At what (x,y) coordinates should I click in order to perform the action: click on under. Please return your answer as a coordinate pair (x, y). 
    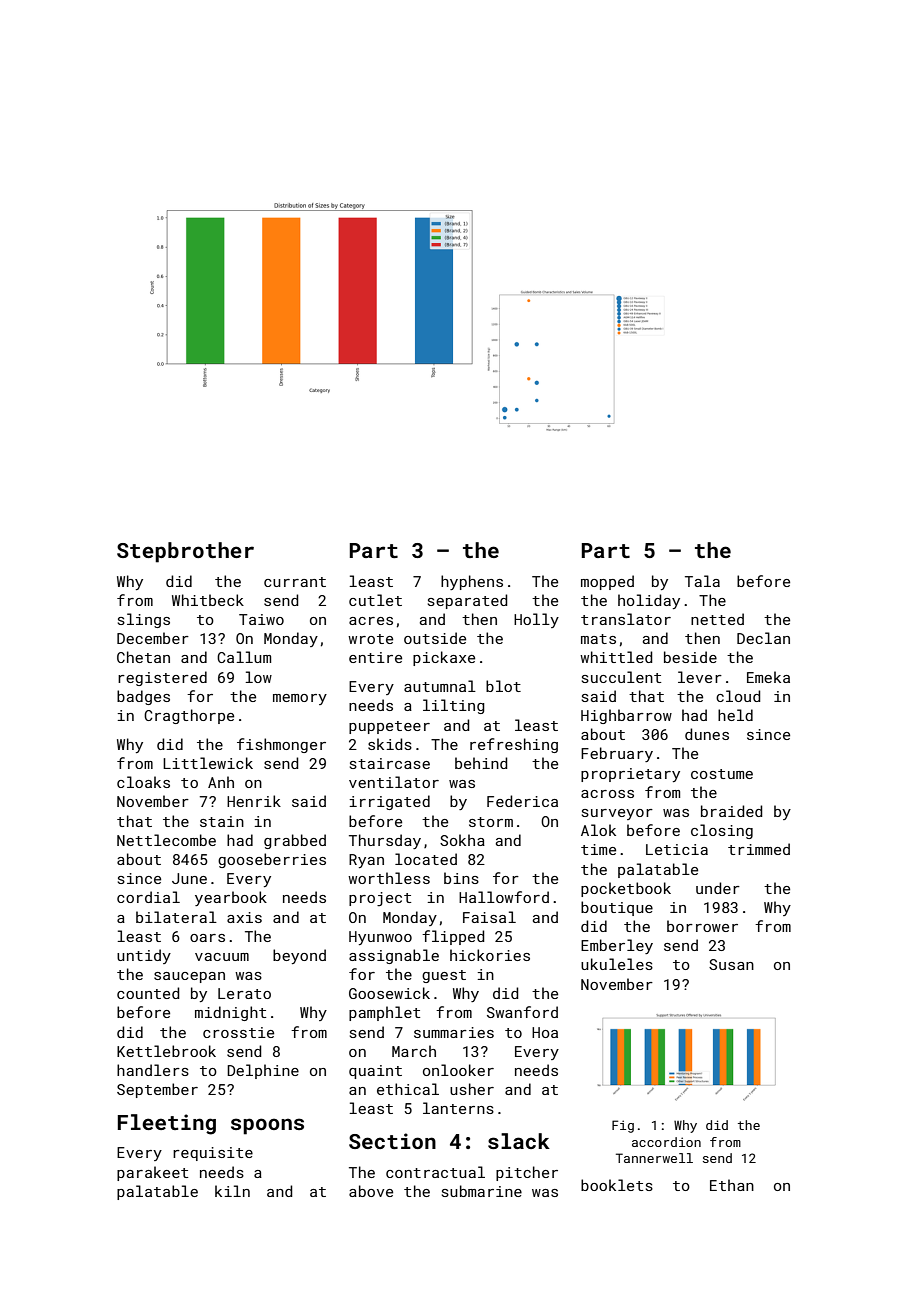
    Looking at the image, I should click on (718, 888).
